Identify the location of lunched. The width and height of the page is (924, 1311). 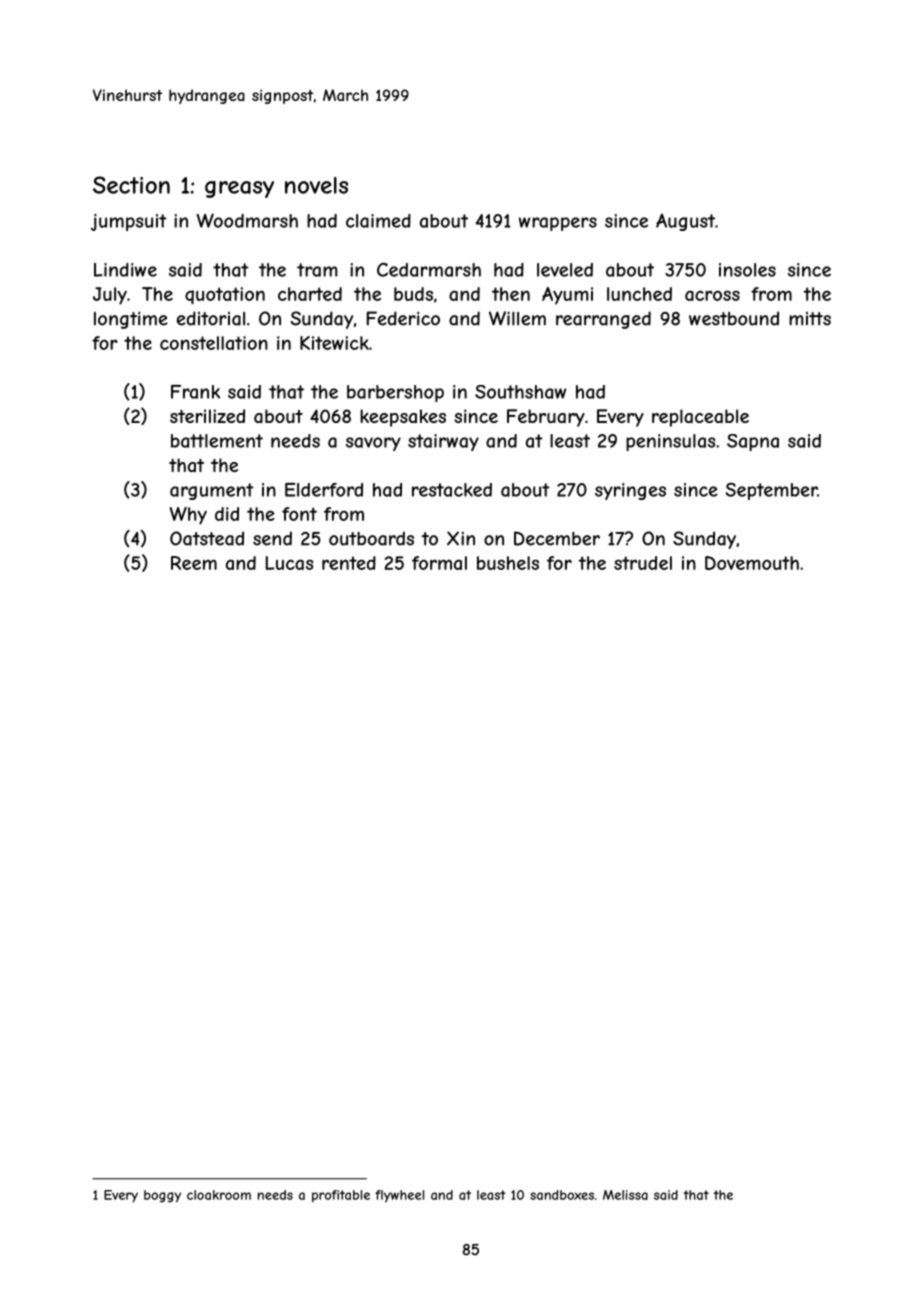
(639, 294).
